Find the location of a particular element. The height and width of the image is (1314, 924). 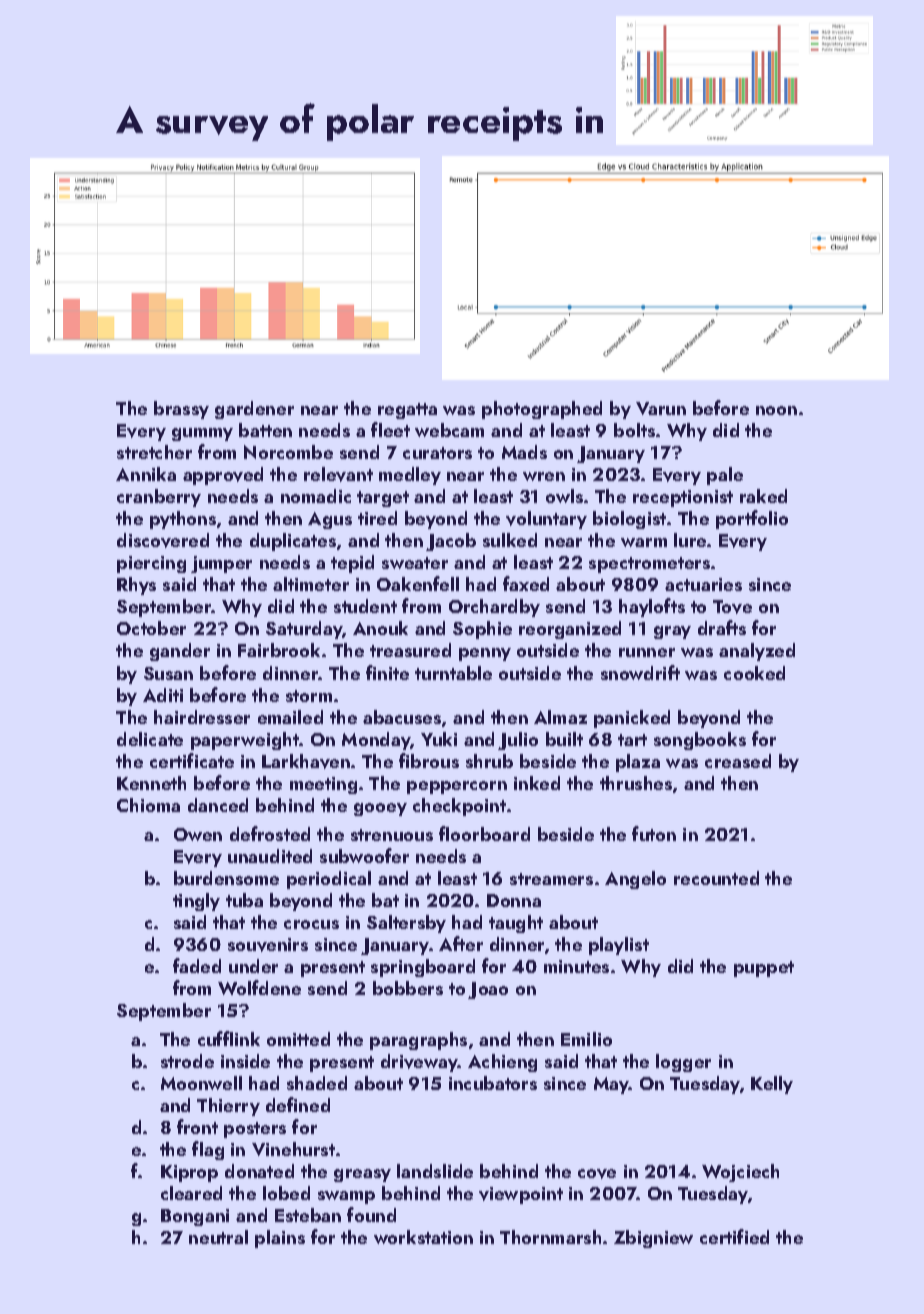

landslide is located at coordinates (435, 1171).
